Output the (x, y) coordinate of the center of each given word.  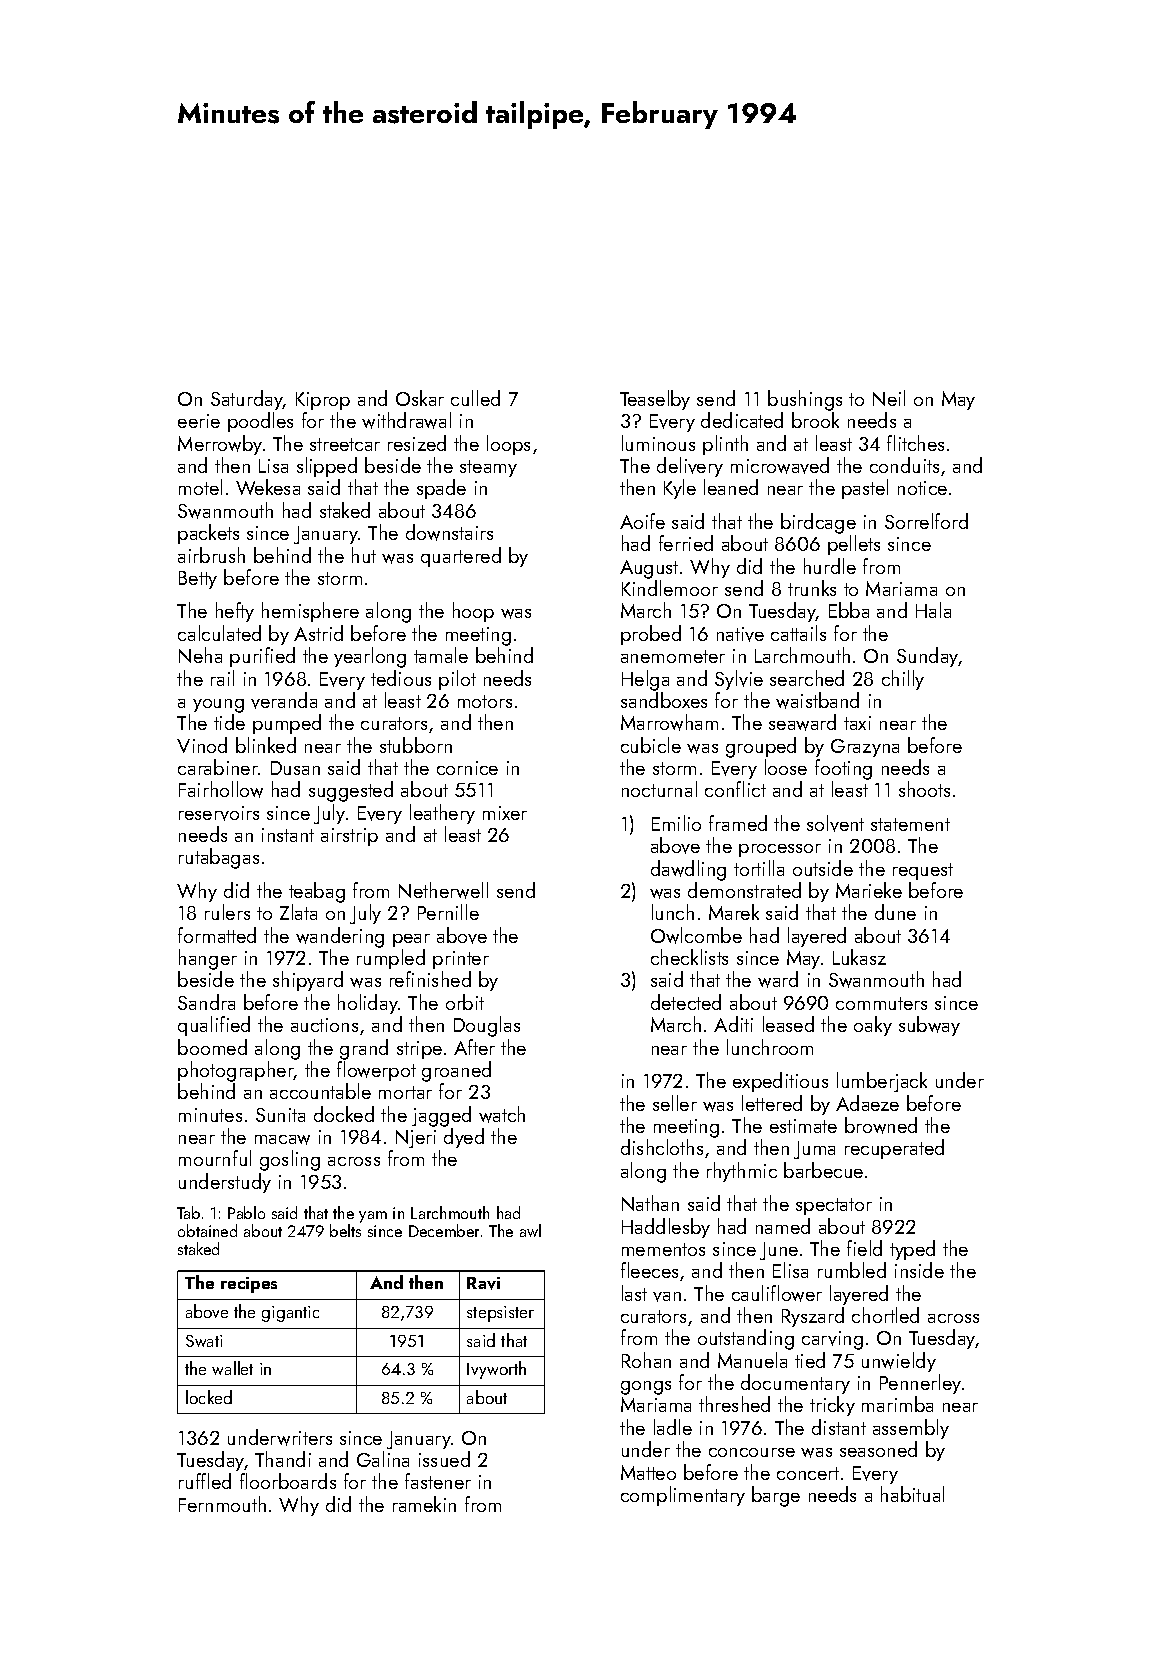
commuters (881, 1003)
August (649, 569)
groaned (456, 1071)
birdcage (818, 523)
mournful (215, 1158)
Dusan (295, 768)
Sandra (206, 1002)
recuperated (894, 1149)
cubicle (651, 745)
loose (786, 767)
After (474, 1047)
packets (208, 534)
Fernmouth (222, 1504)
